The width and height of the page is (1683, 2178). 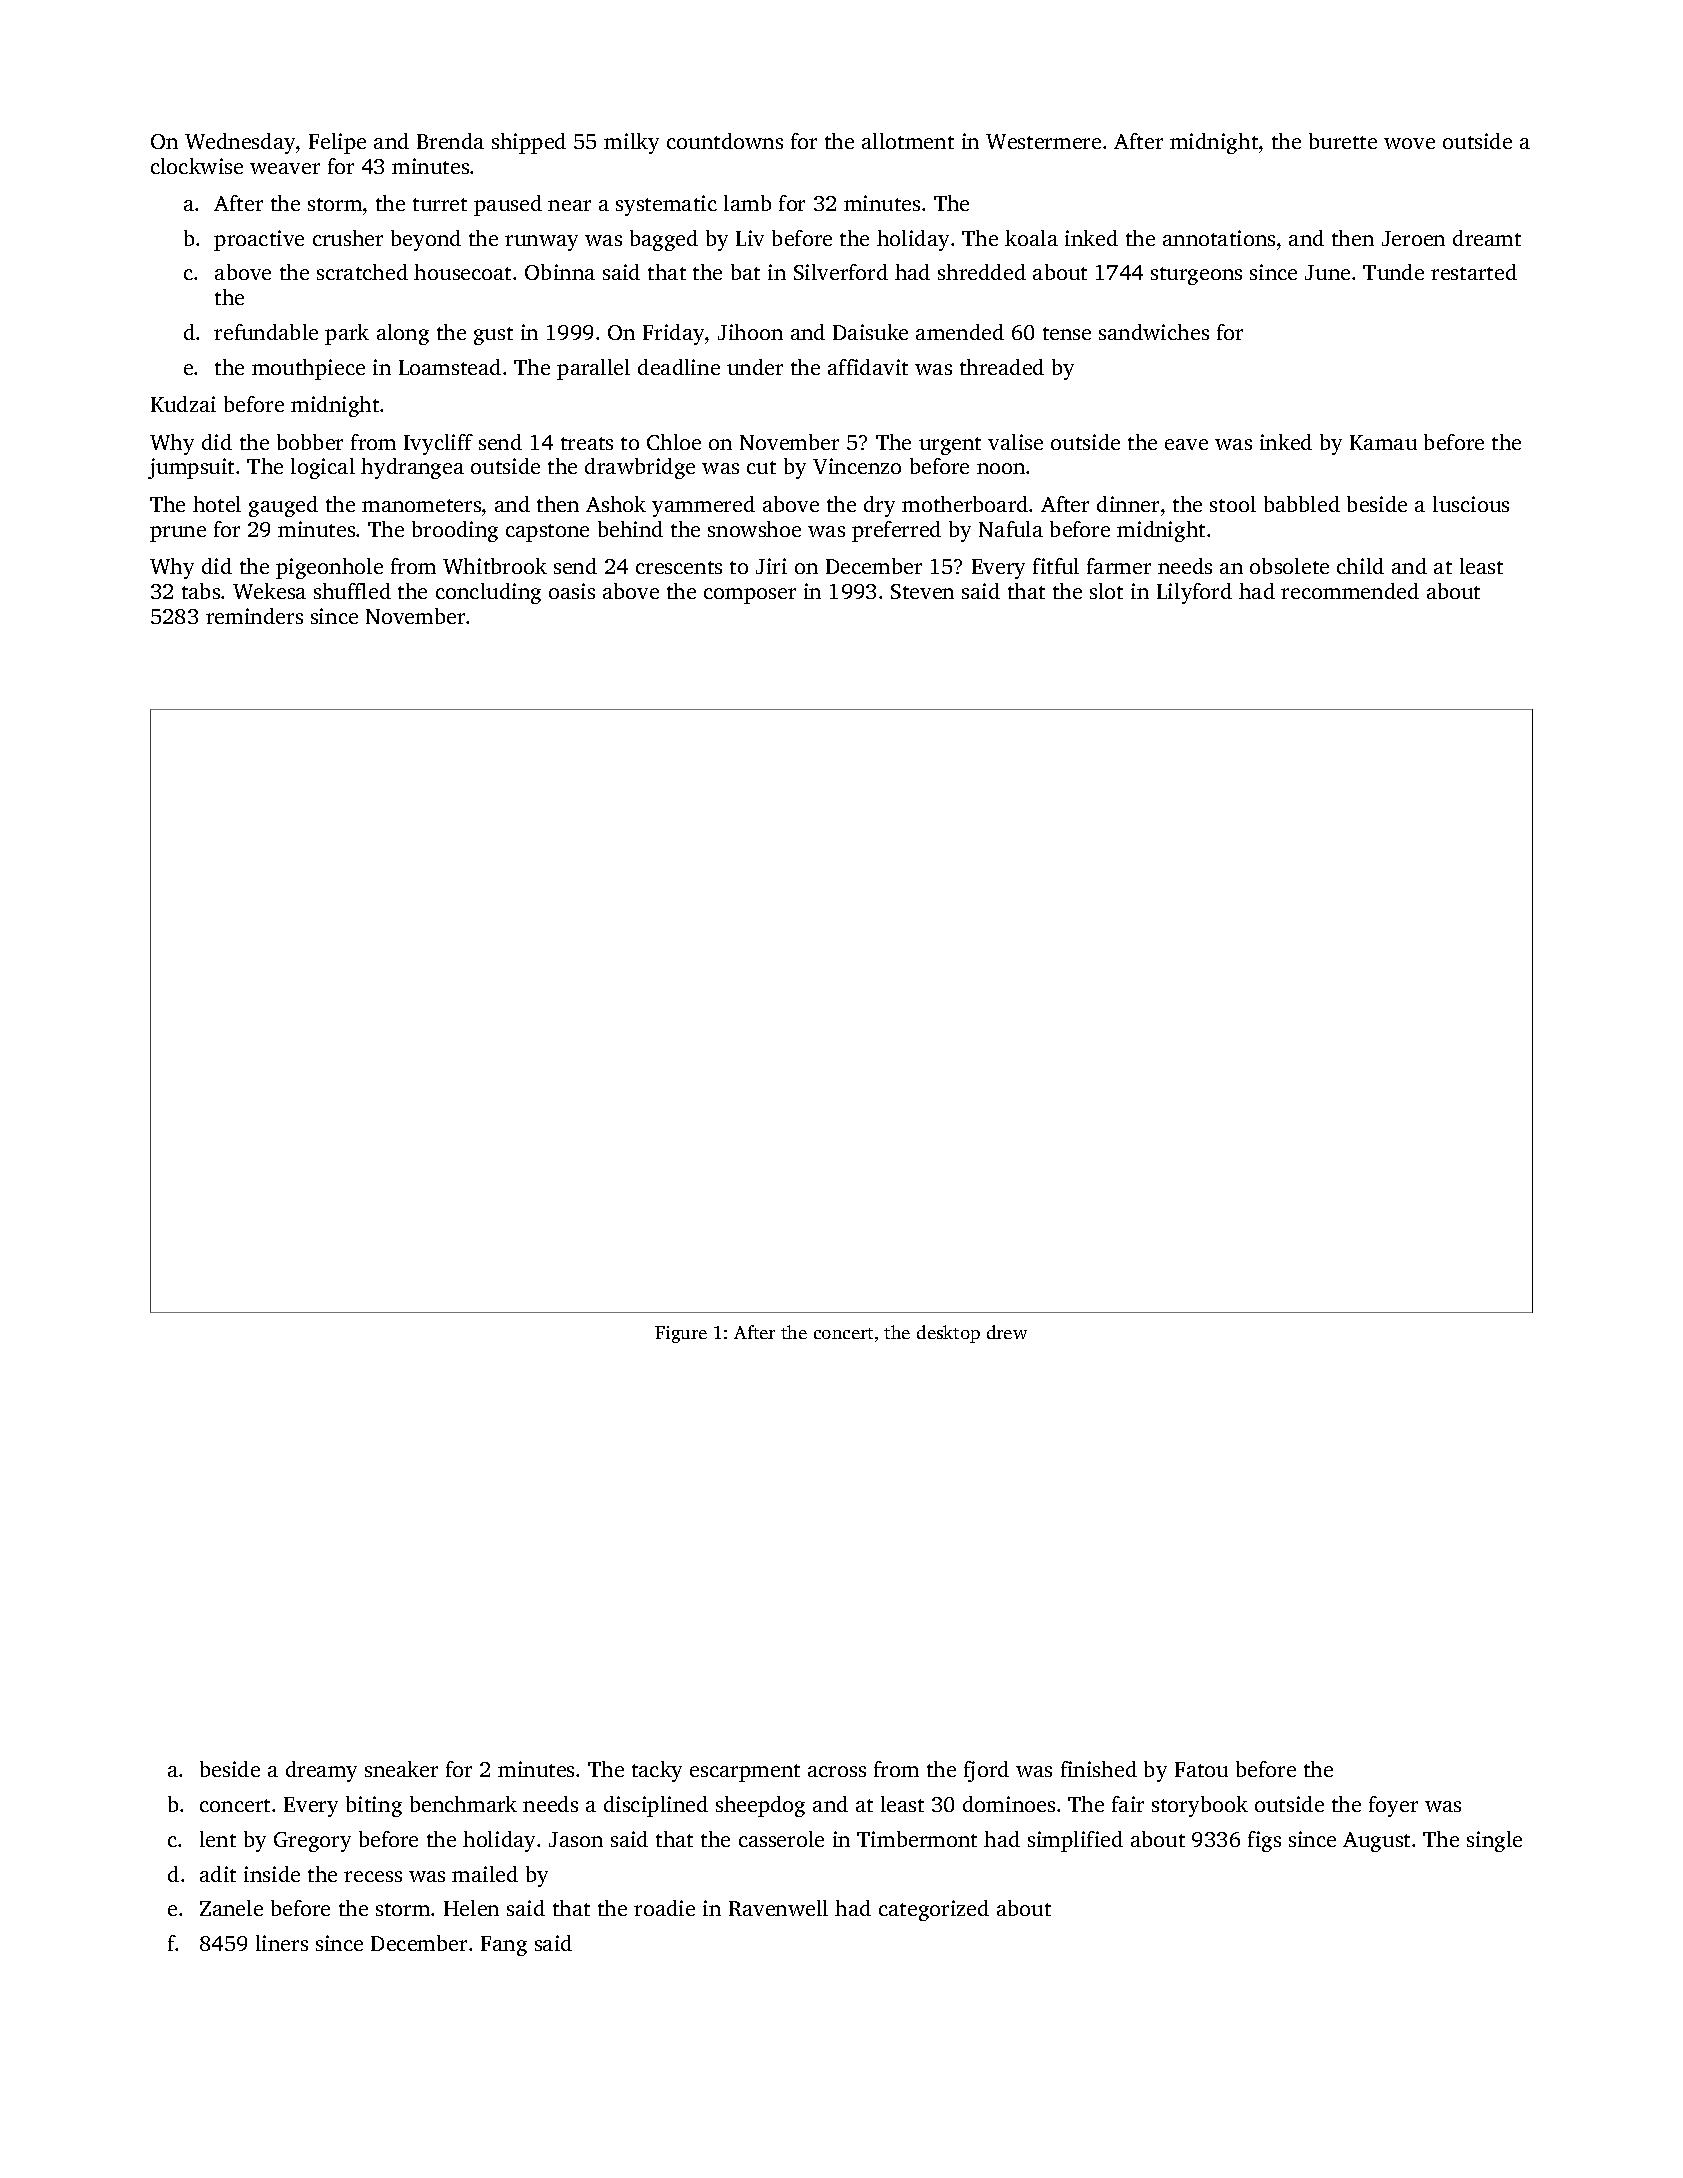 I want to click on burette, so click(x=1343, y=141).
